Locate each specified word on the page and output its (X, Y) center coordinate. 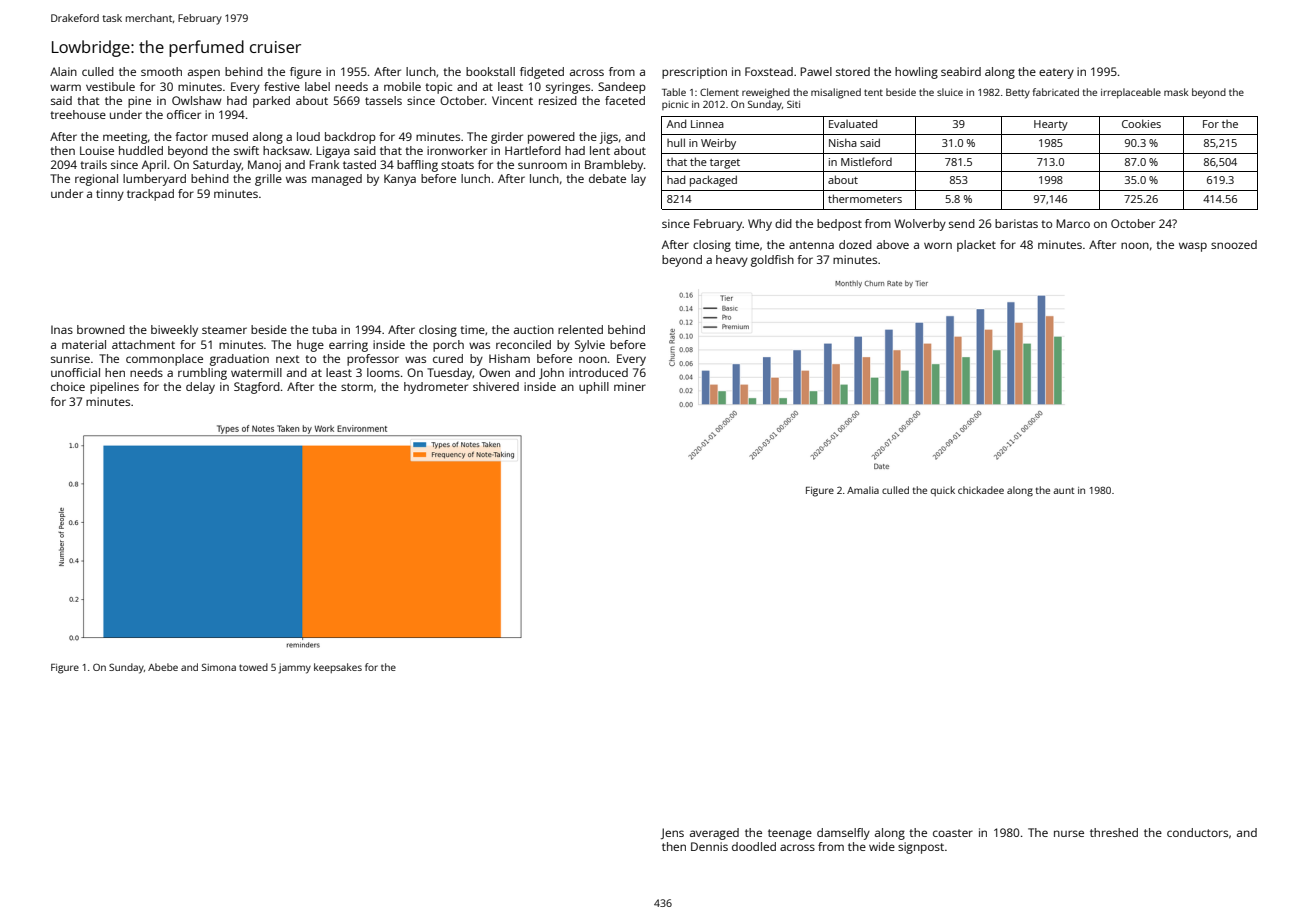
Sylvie (590, 346)
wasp (1193, 247)
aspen (204, 74)
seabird (961, 71)
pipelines (114, 388)
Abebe (163, 667)
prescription (694, 73)
